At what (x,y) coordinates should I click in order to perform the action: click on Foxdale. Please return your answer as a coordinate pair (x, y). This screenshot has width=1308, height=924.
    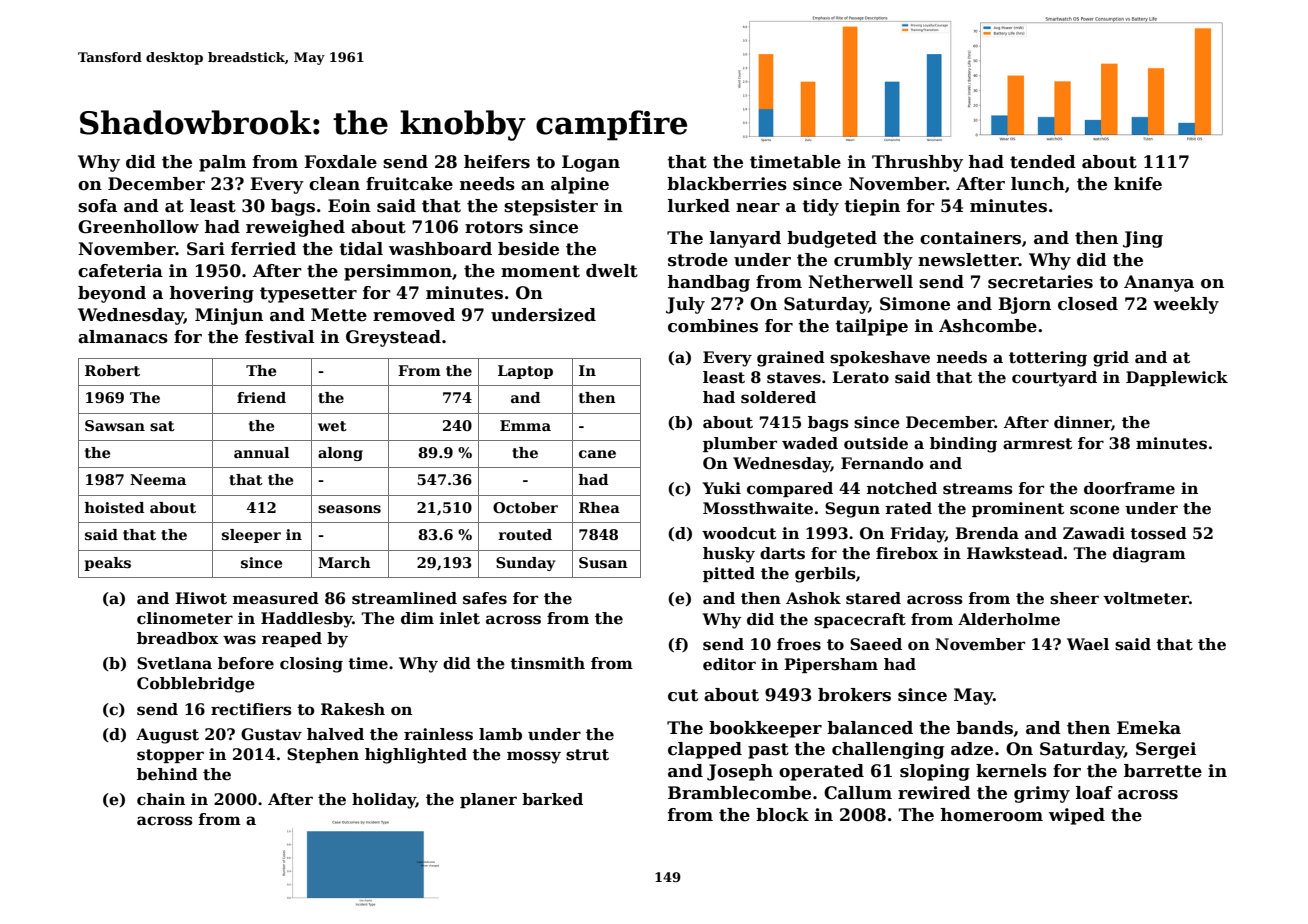
    Looking at the image, I should click on (340, 162).
